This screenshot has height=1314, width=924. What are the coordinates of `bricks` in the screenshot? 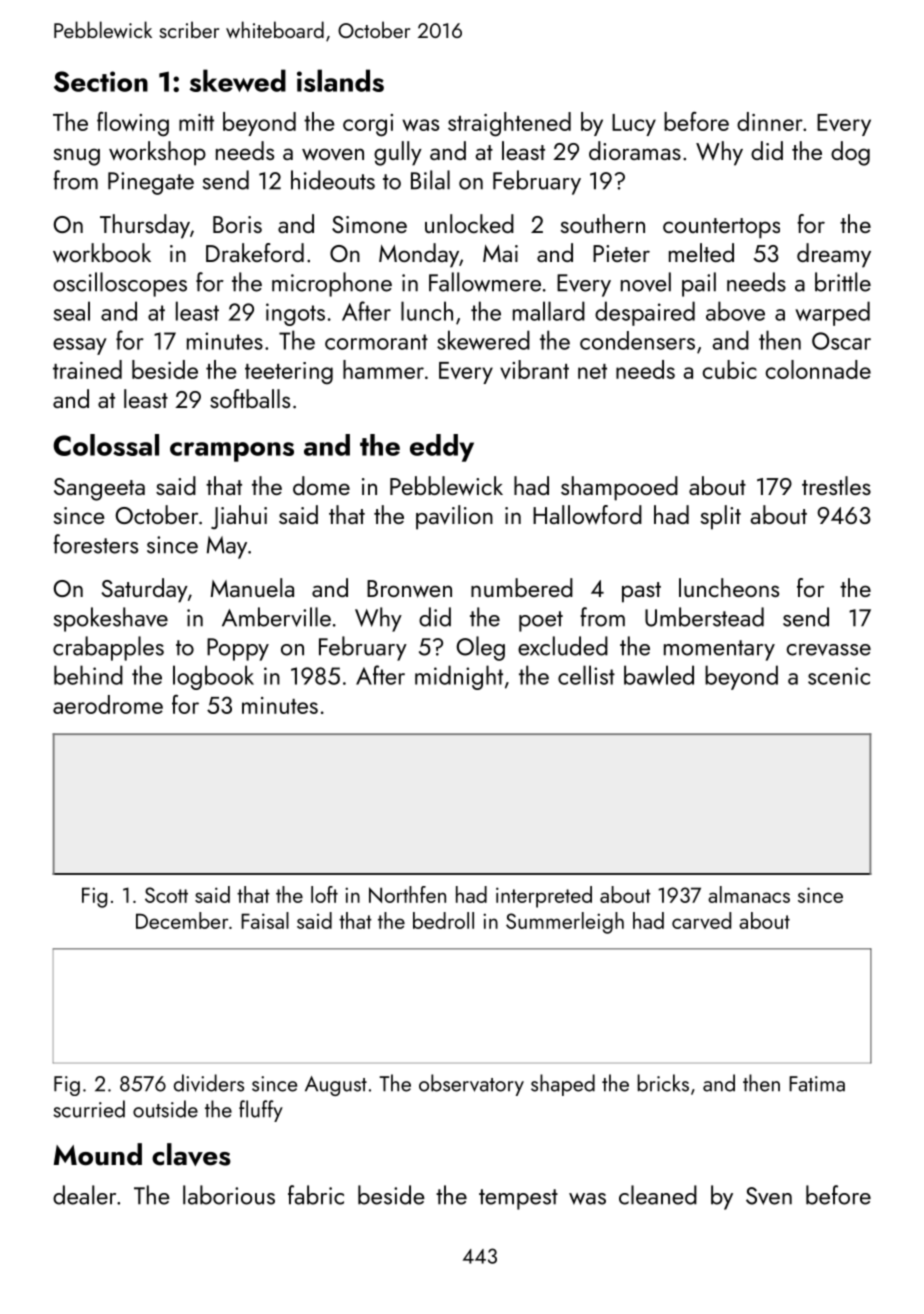 It's located at (663, 1083).
